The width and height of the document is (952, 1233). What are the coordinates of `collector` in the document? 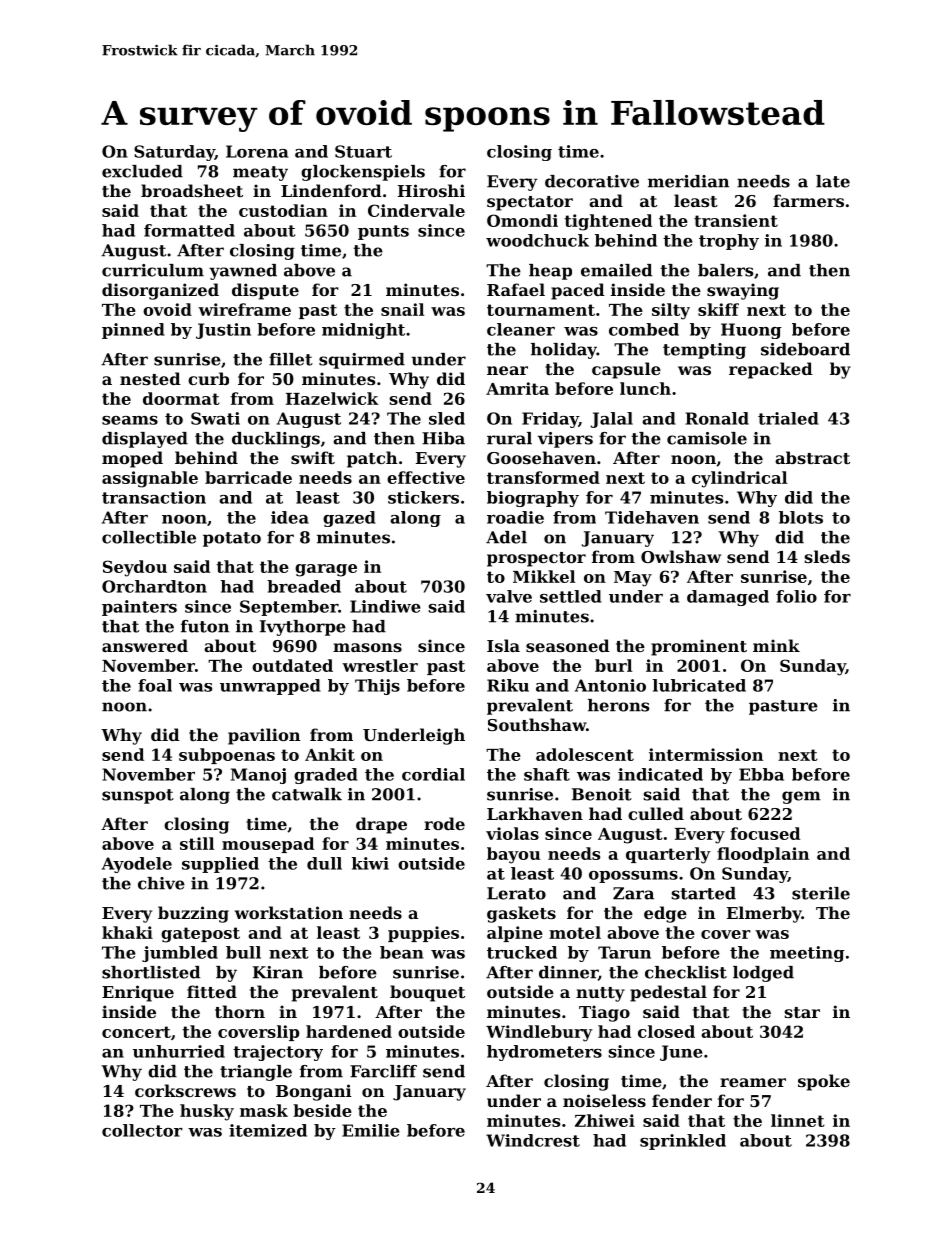 It's located at (142, 1130).
